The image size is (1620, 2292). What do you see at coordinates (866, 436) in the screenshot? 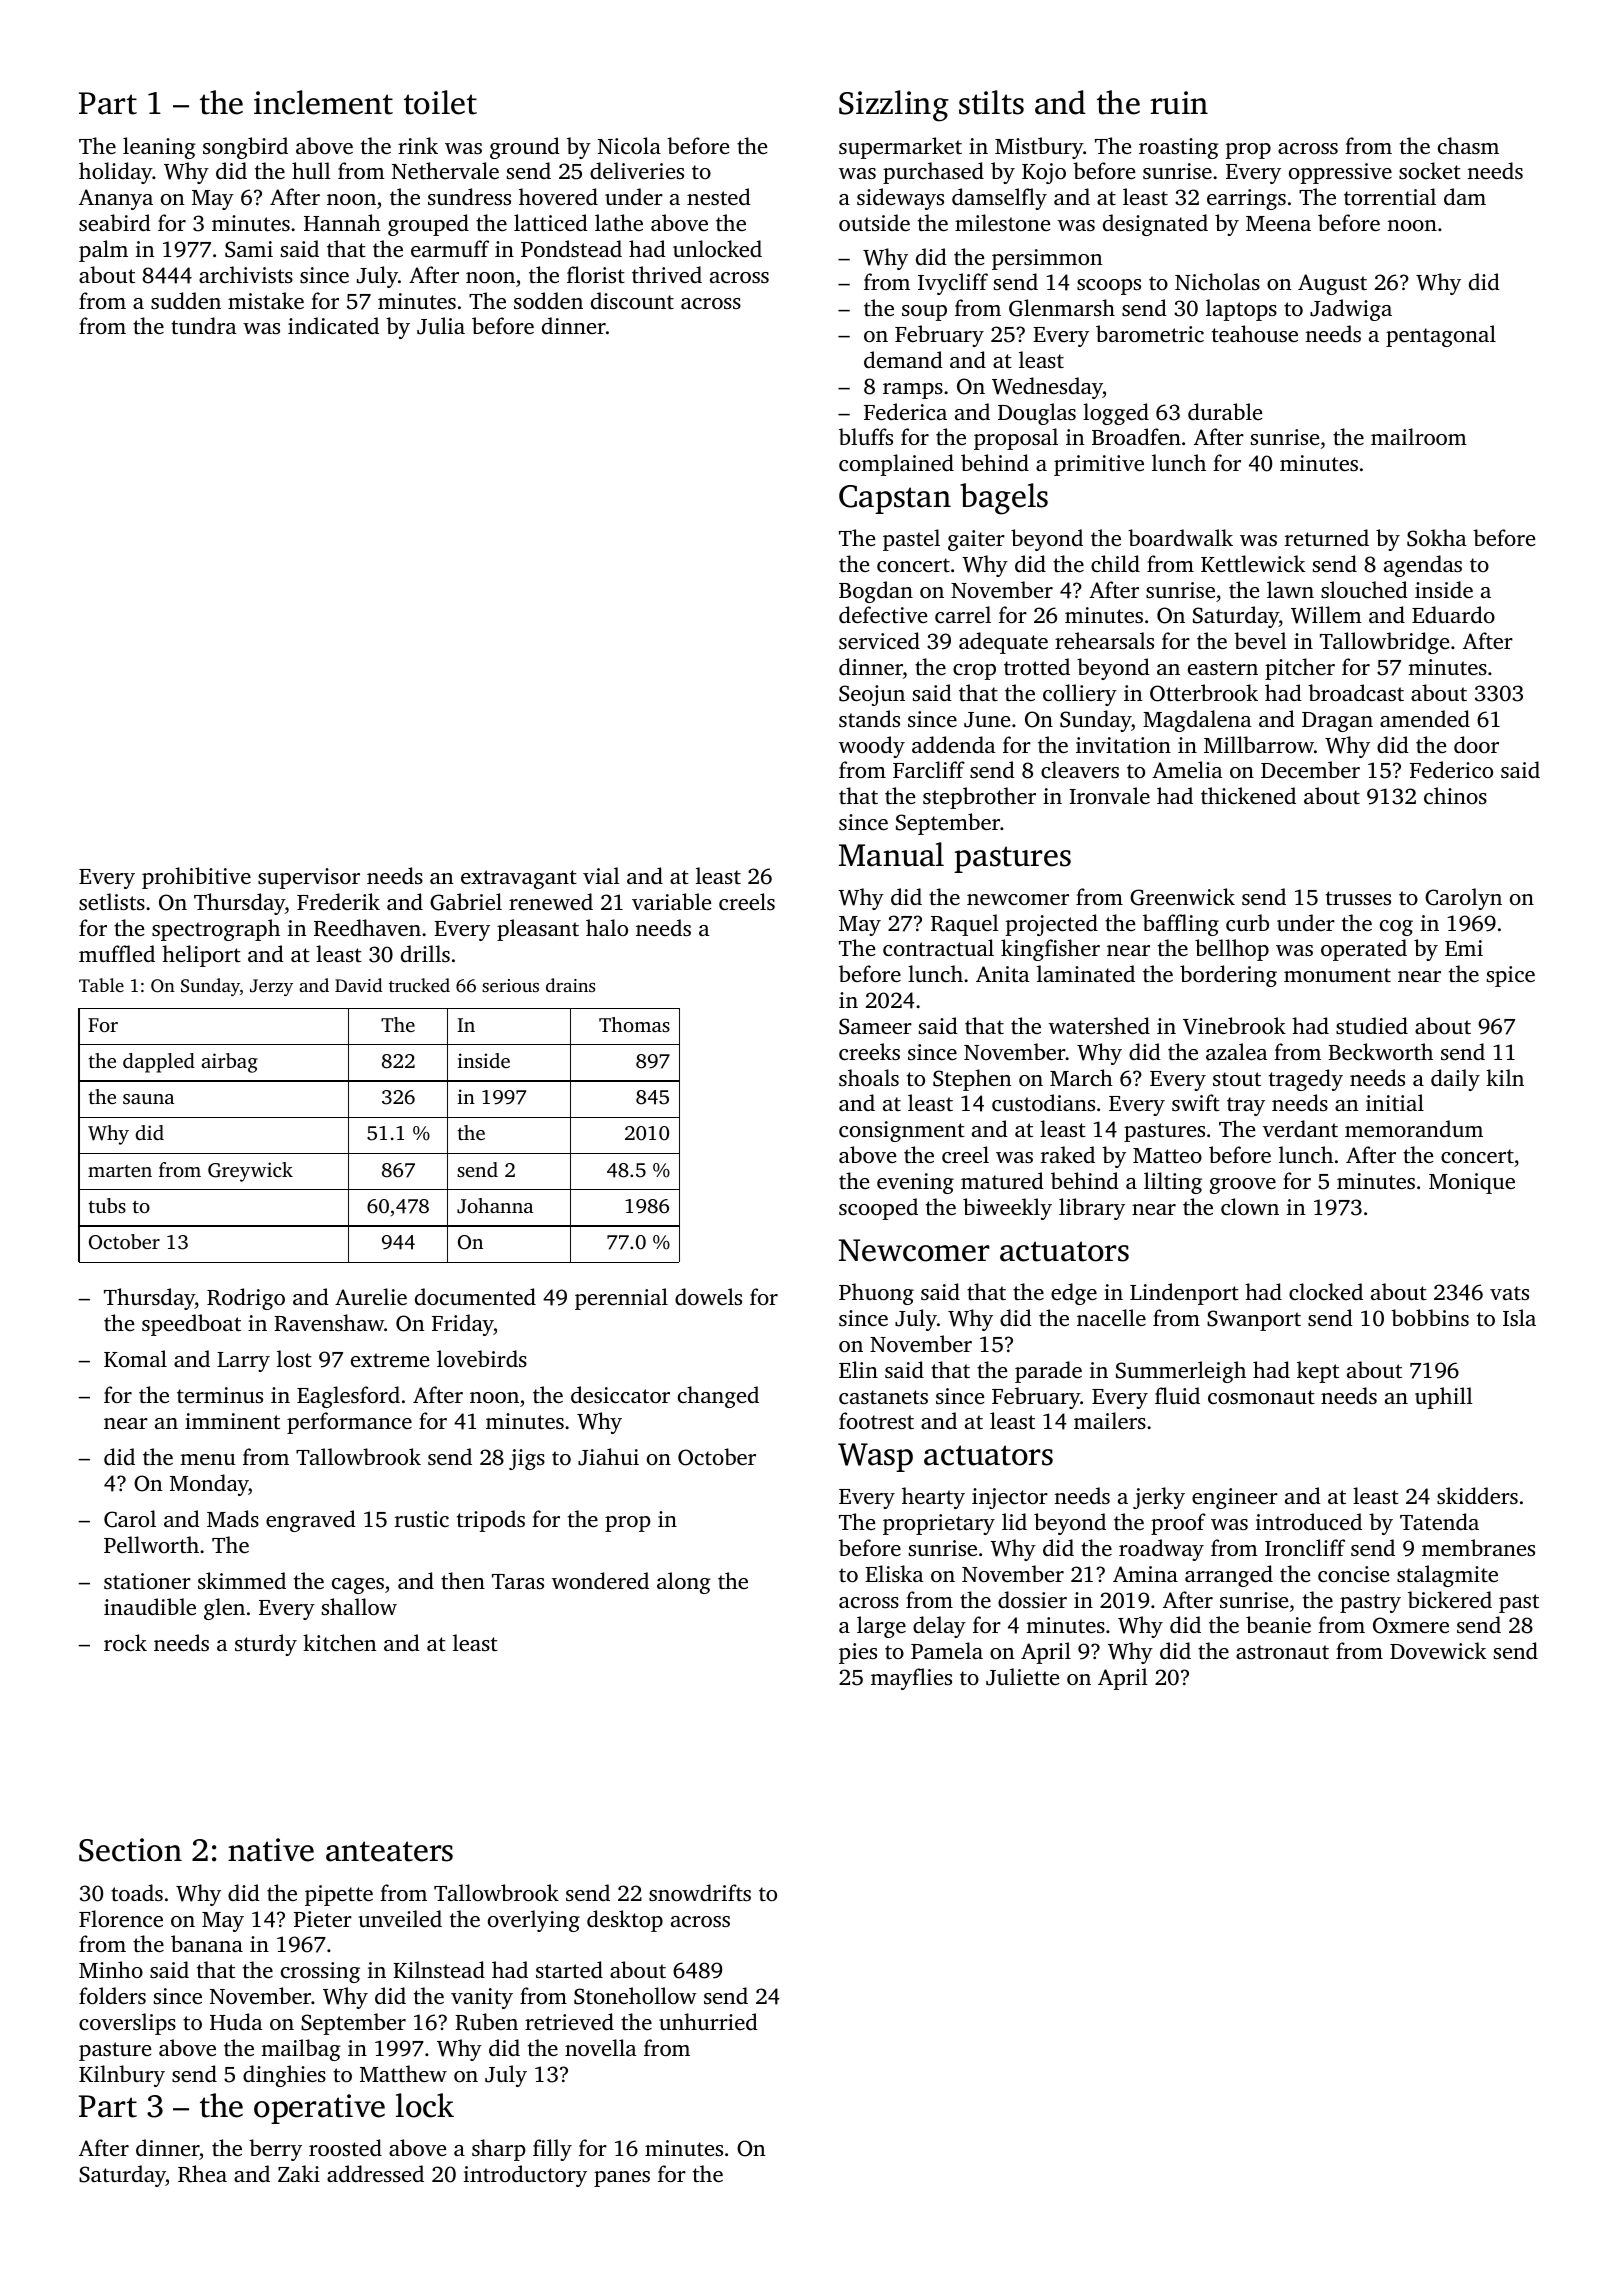
I see `bluffs` at bounding box center [866, 436].
